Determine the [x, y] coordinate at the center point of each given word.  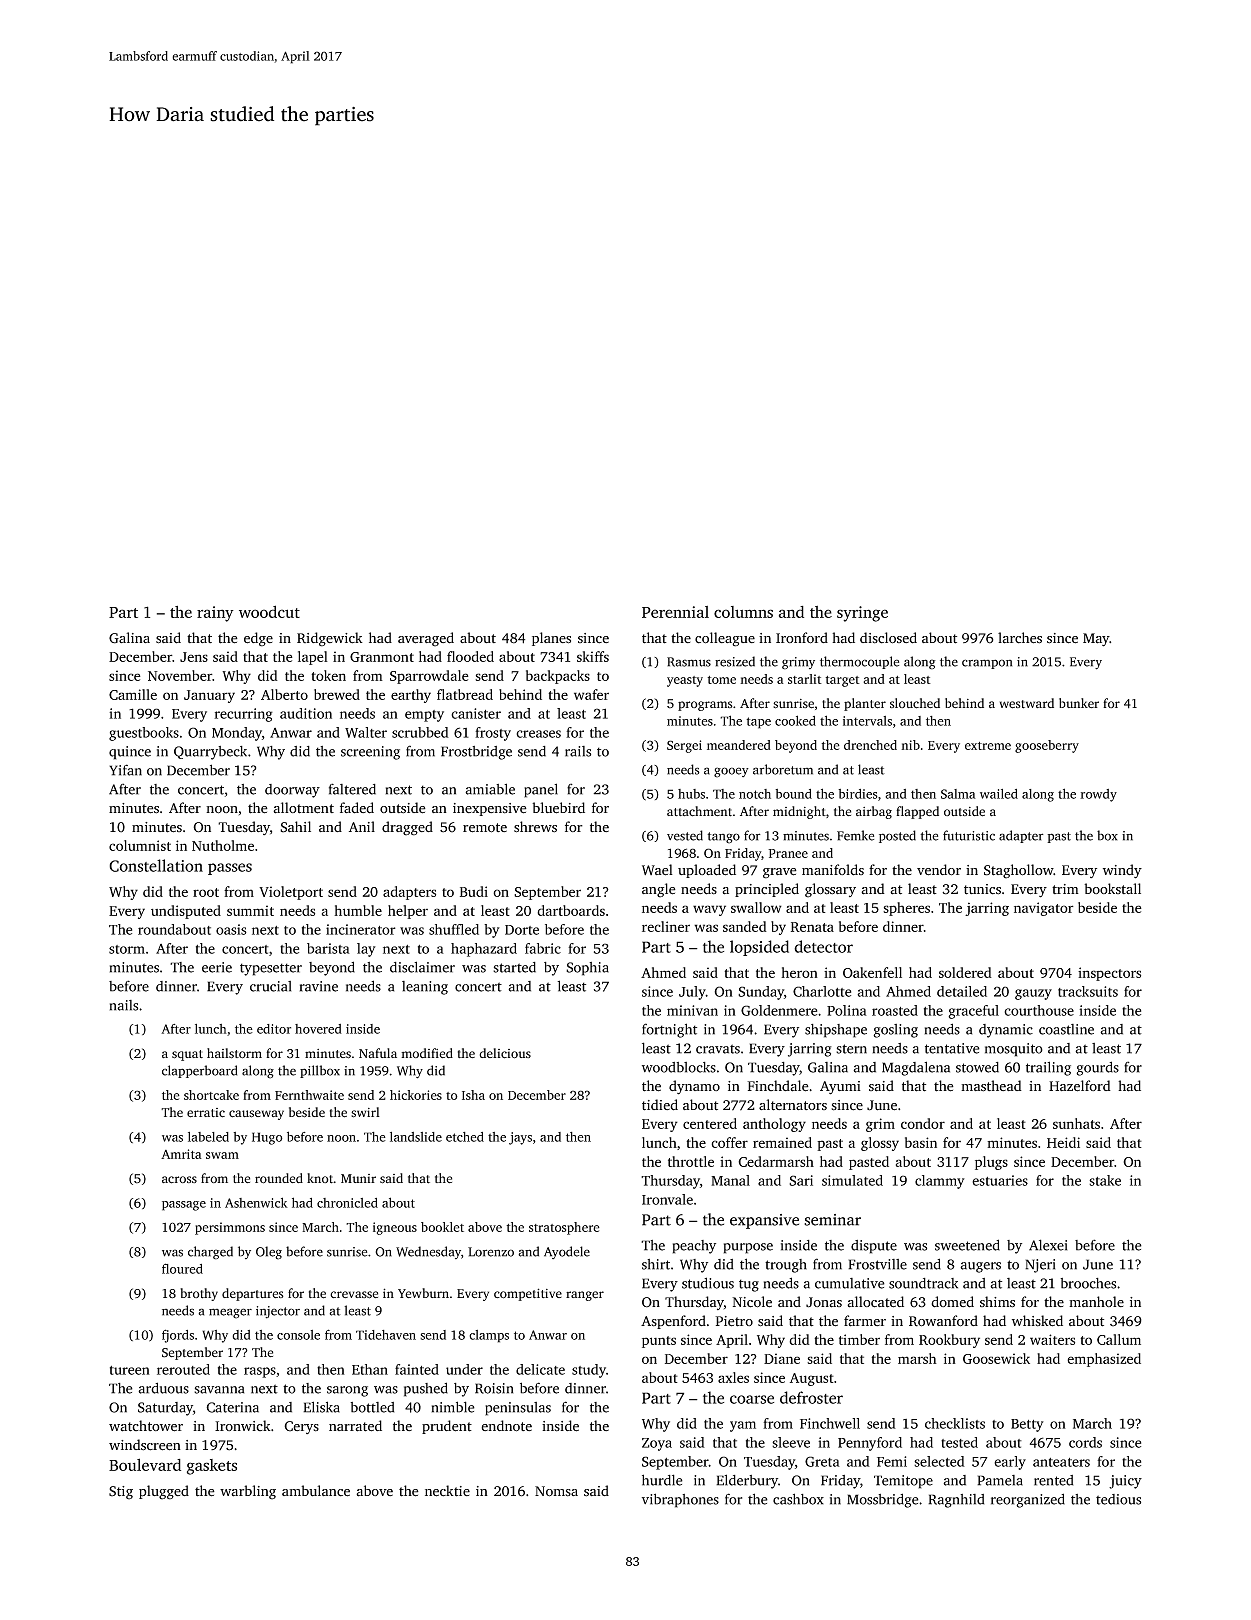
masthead [991, 1086]
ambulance [316, 1491]
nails [124, 1005]
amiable [490, 789]
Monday [237, 734]
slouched [915, 703]
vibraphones [680, 1500]
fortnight [669, 1030]
